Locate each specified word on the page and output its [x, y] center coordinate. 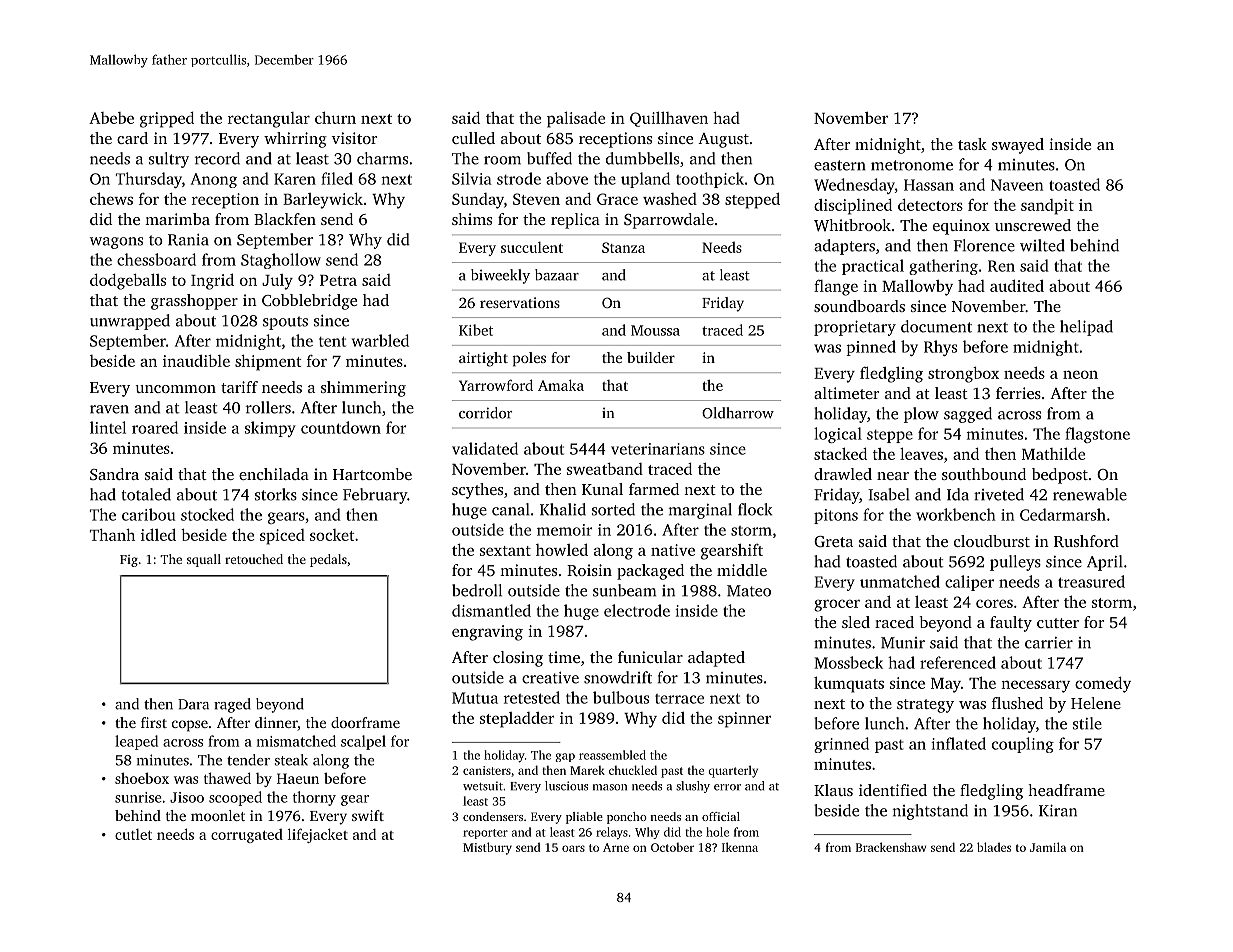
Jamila [1048, 847]
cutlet [133, 834]
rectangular [269, 120]
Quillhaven [669, 119]
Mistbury [487, 848]
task [972, 144]
